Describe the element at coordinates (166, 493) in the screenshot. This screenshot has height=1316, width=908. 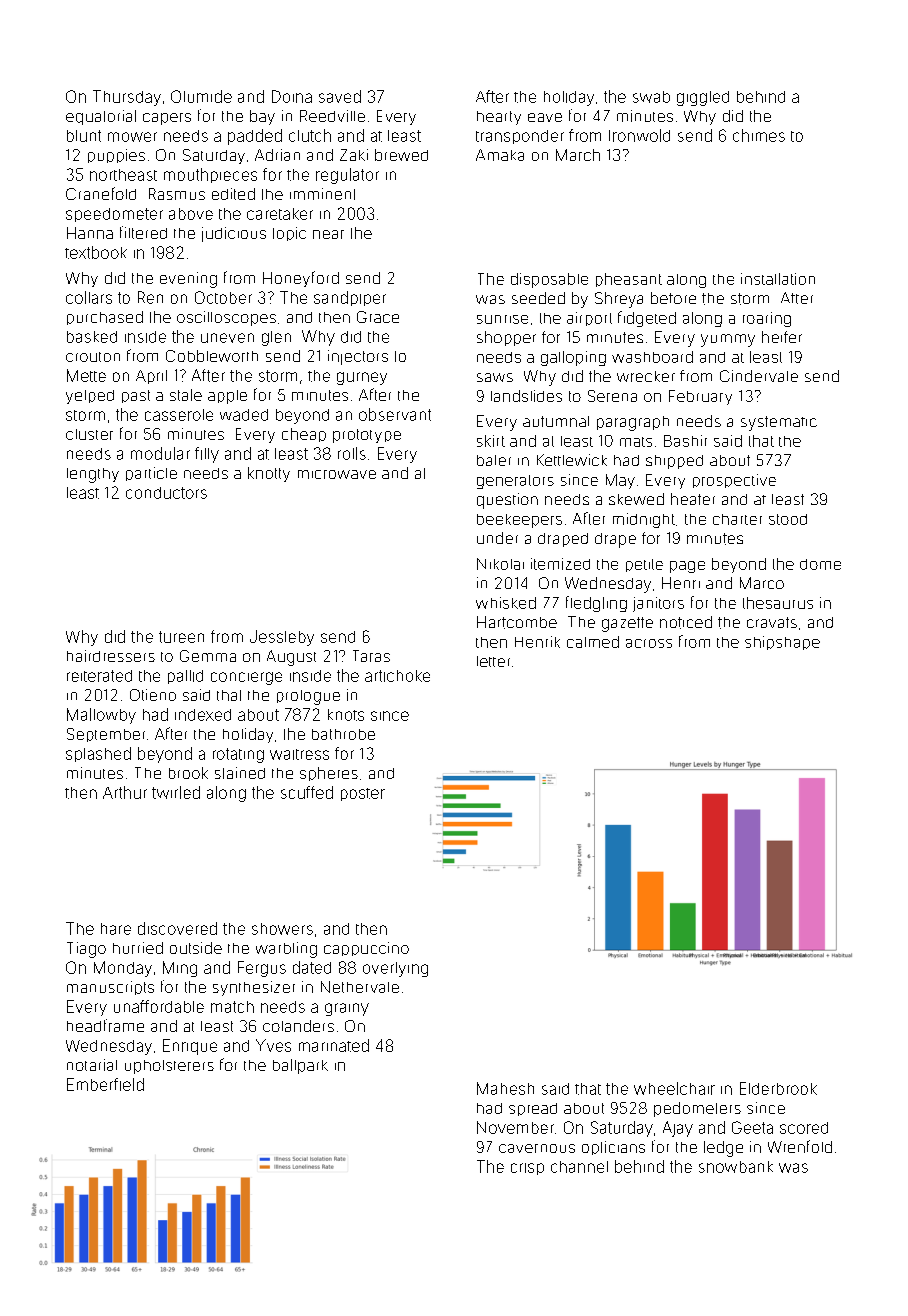
I see `conductors` at that location.
